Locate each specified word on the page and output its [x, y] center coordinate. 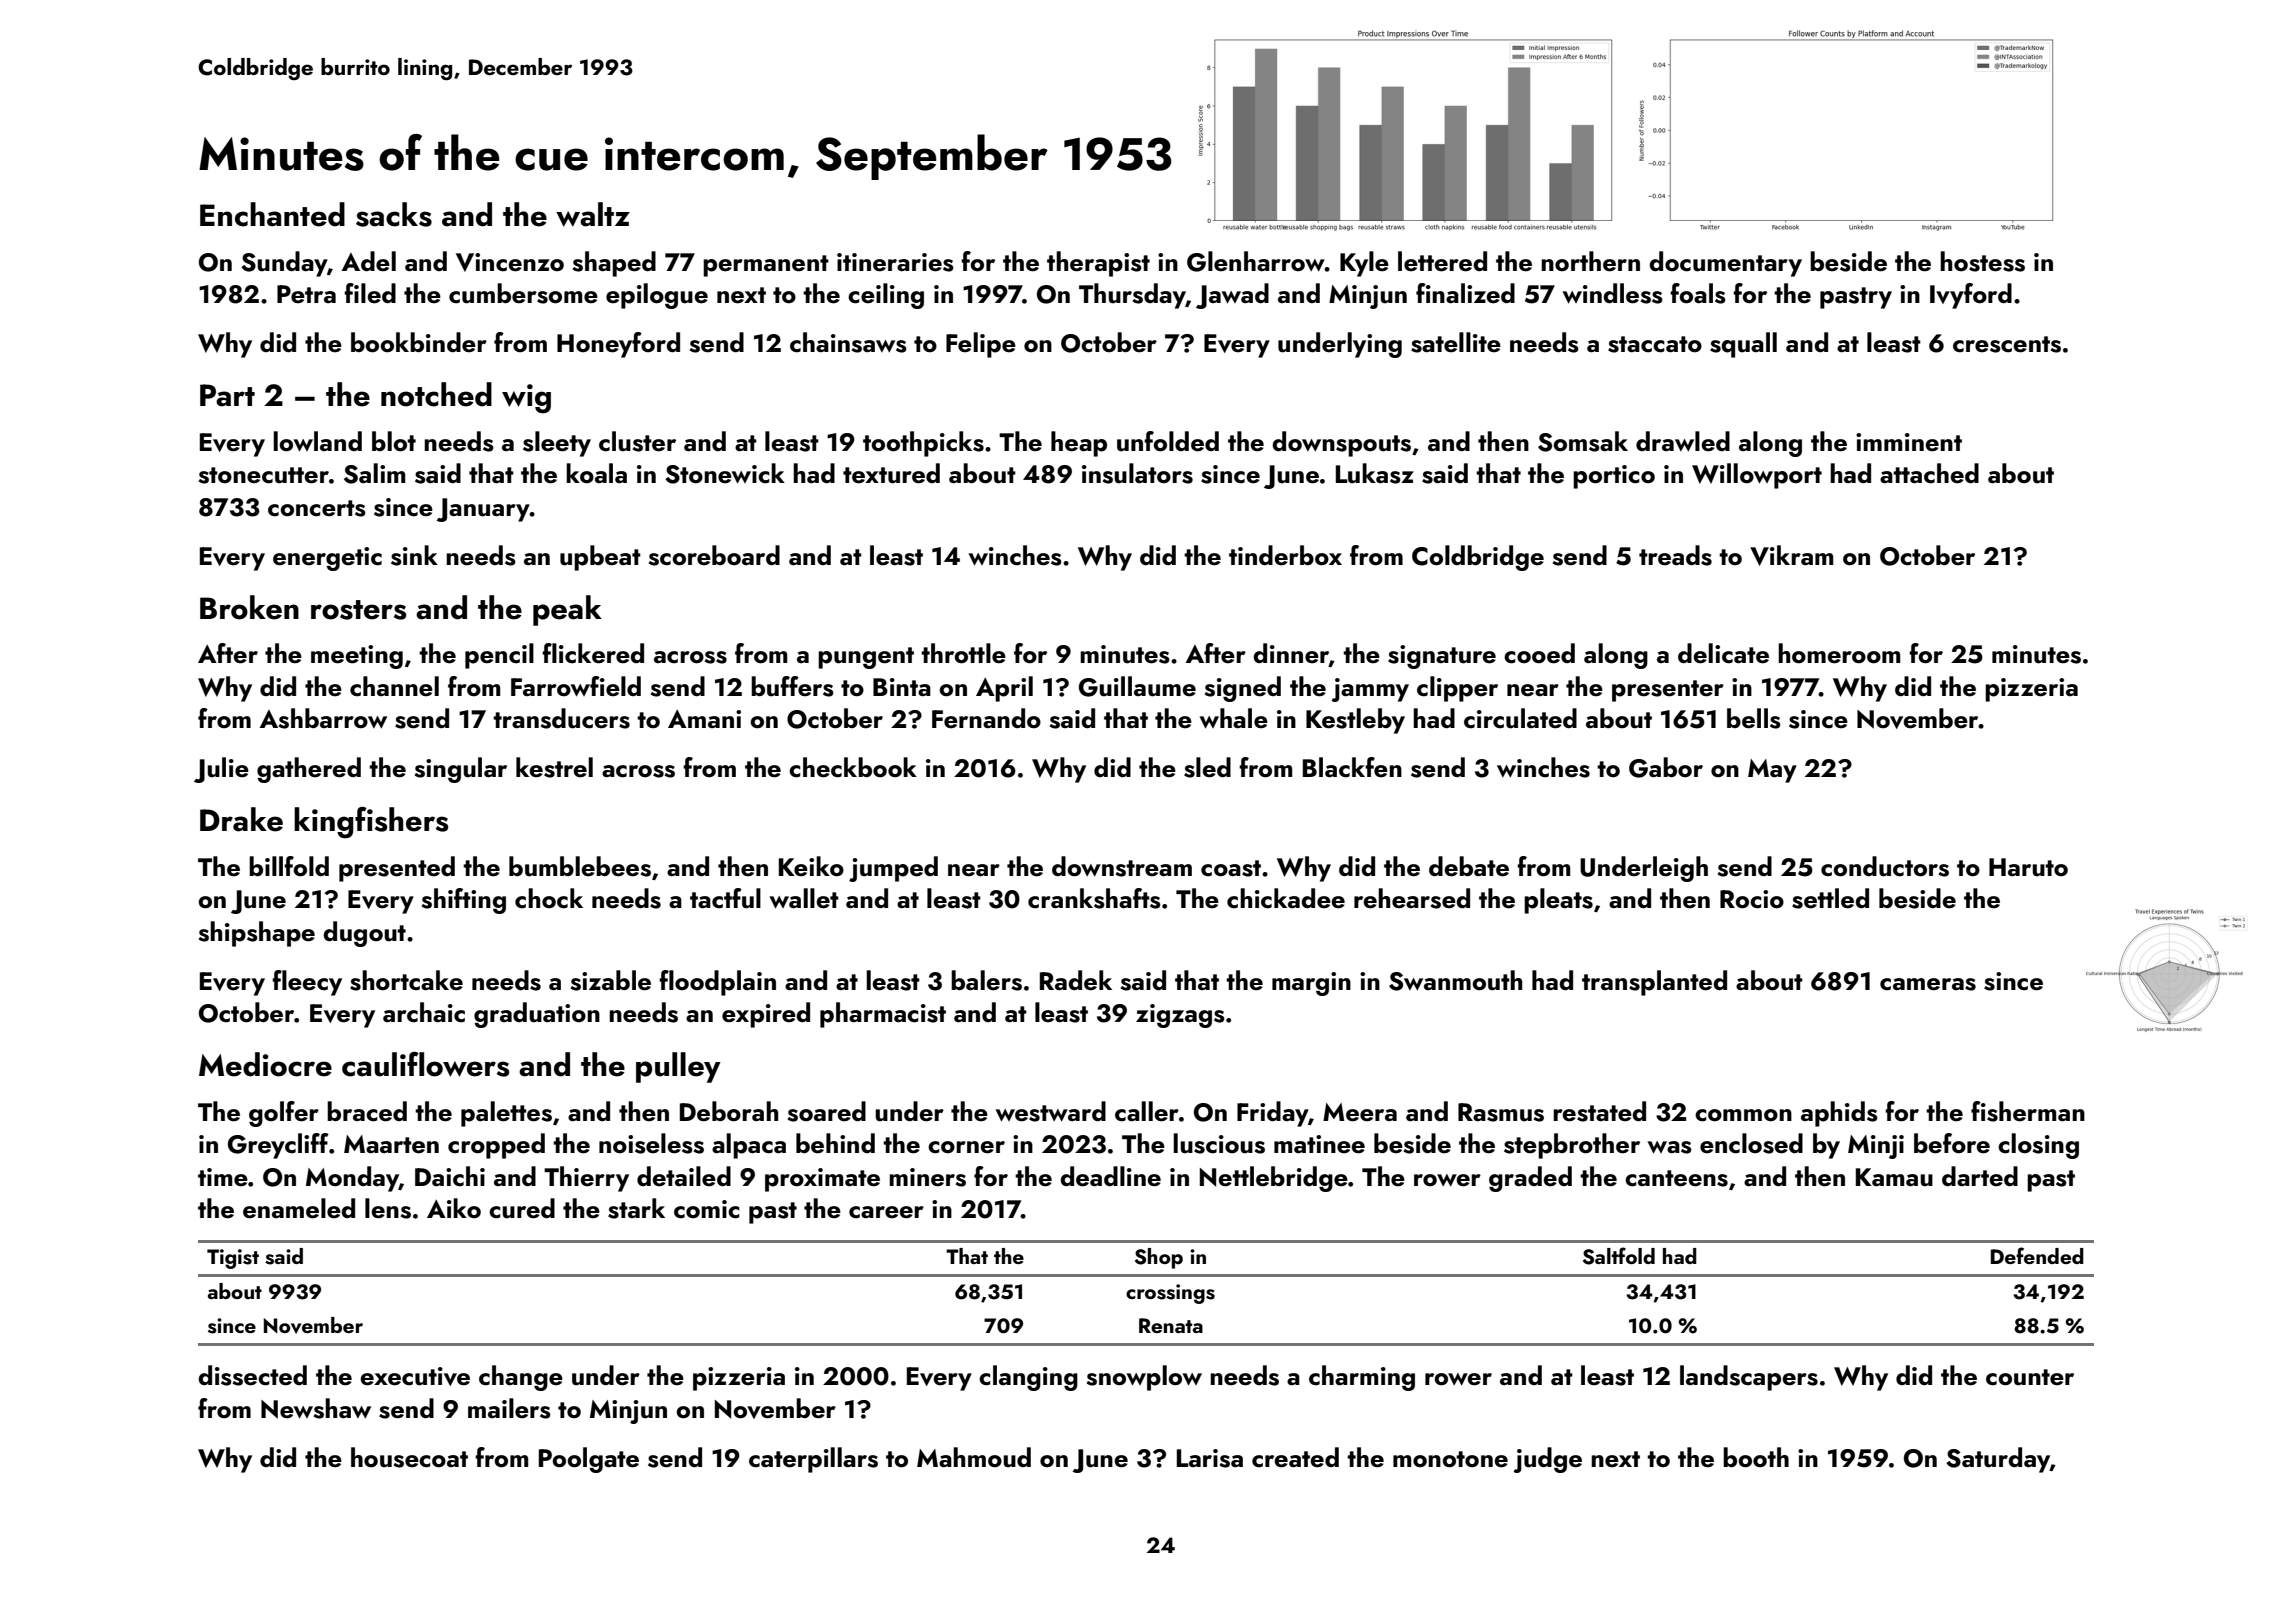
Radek [1076, 980]
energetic [327, 559]
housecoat [409, 1457]
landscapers [1749, 1378]
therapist [1098, 264]
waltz [593, 214]
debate [1469, 866]
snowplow [1144, 1378]
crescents [2007, 344]
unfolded [1168, 441]
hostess [1982, 261]
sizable [610, 980]
